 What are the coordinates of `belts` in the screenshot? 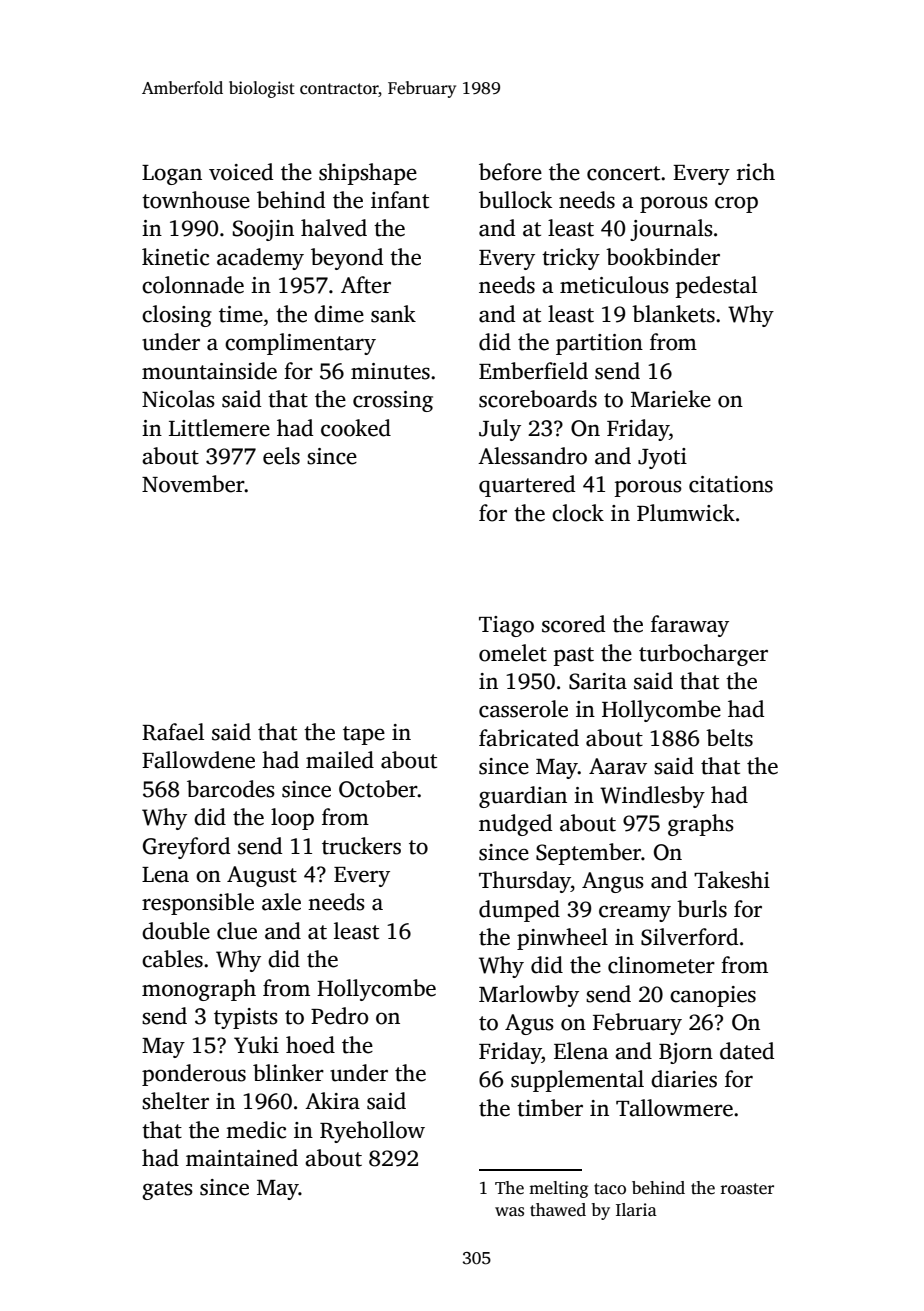 It's located at (729, 738).
